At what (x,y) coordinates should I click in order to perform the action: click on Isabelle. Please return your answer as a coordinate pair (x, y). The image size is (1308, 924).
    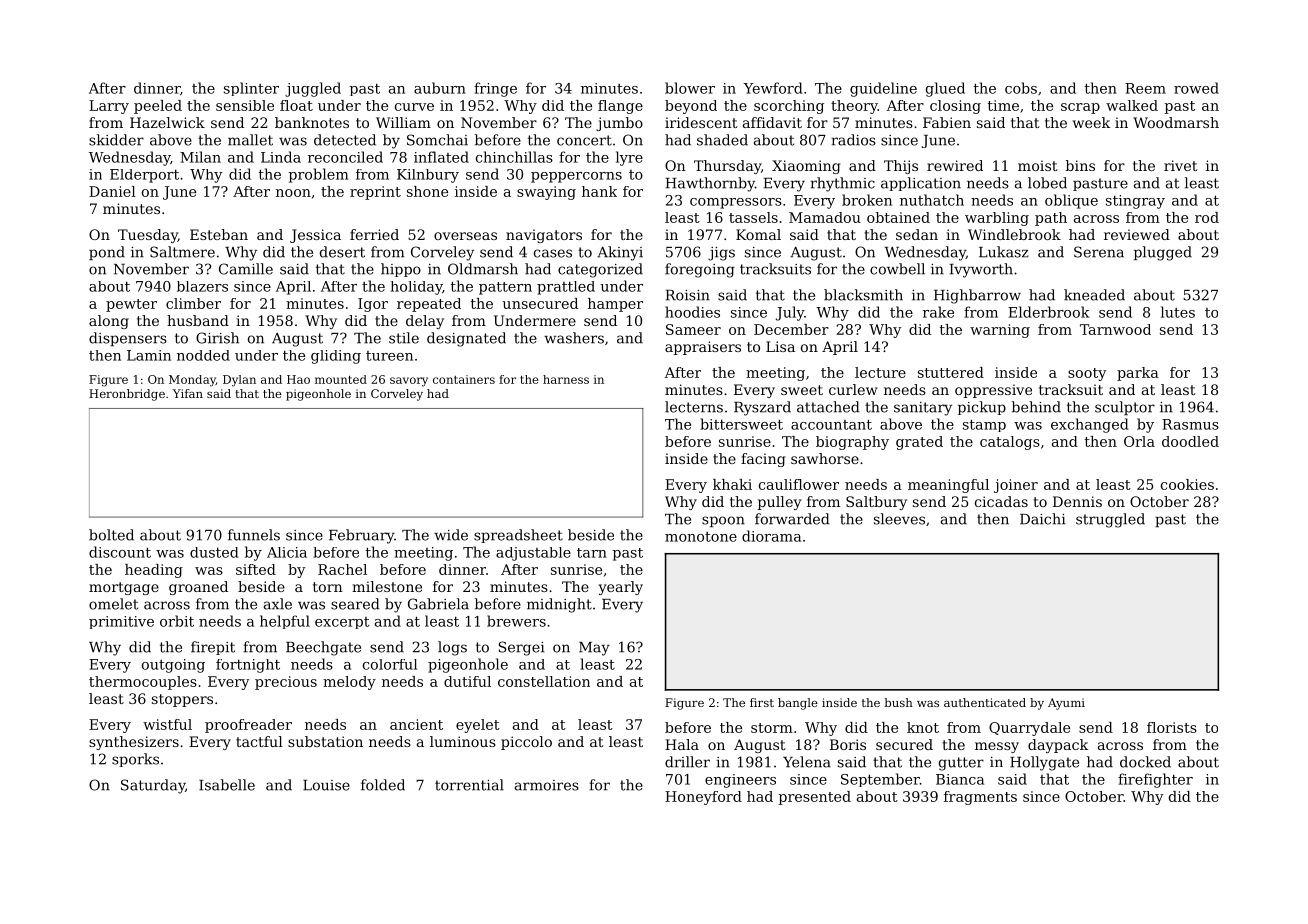
    Looking at the image, I should click on (227, 785).
